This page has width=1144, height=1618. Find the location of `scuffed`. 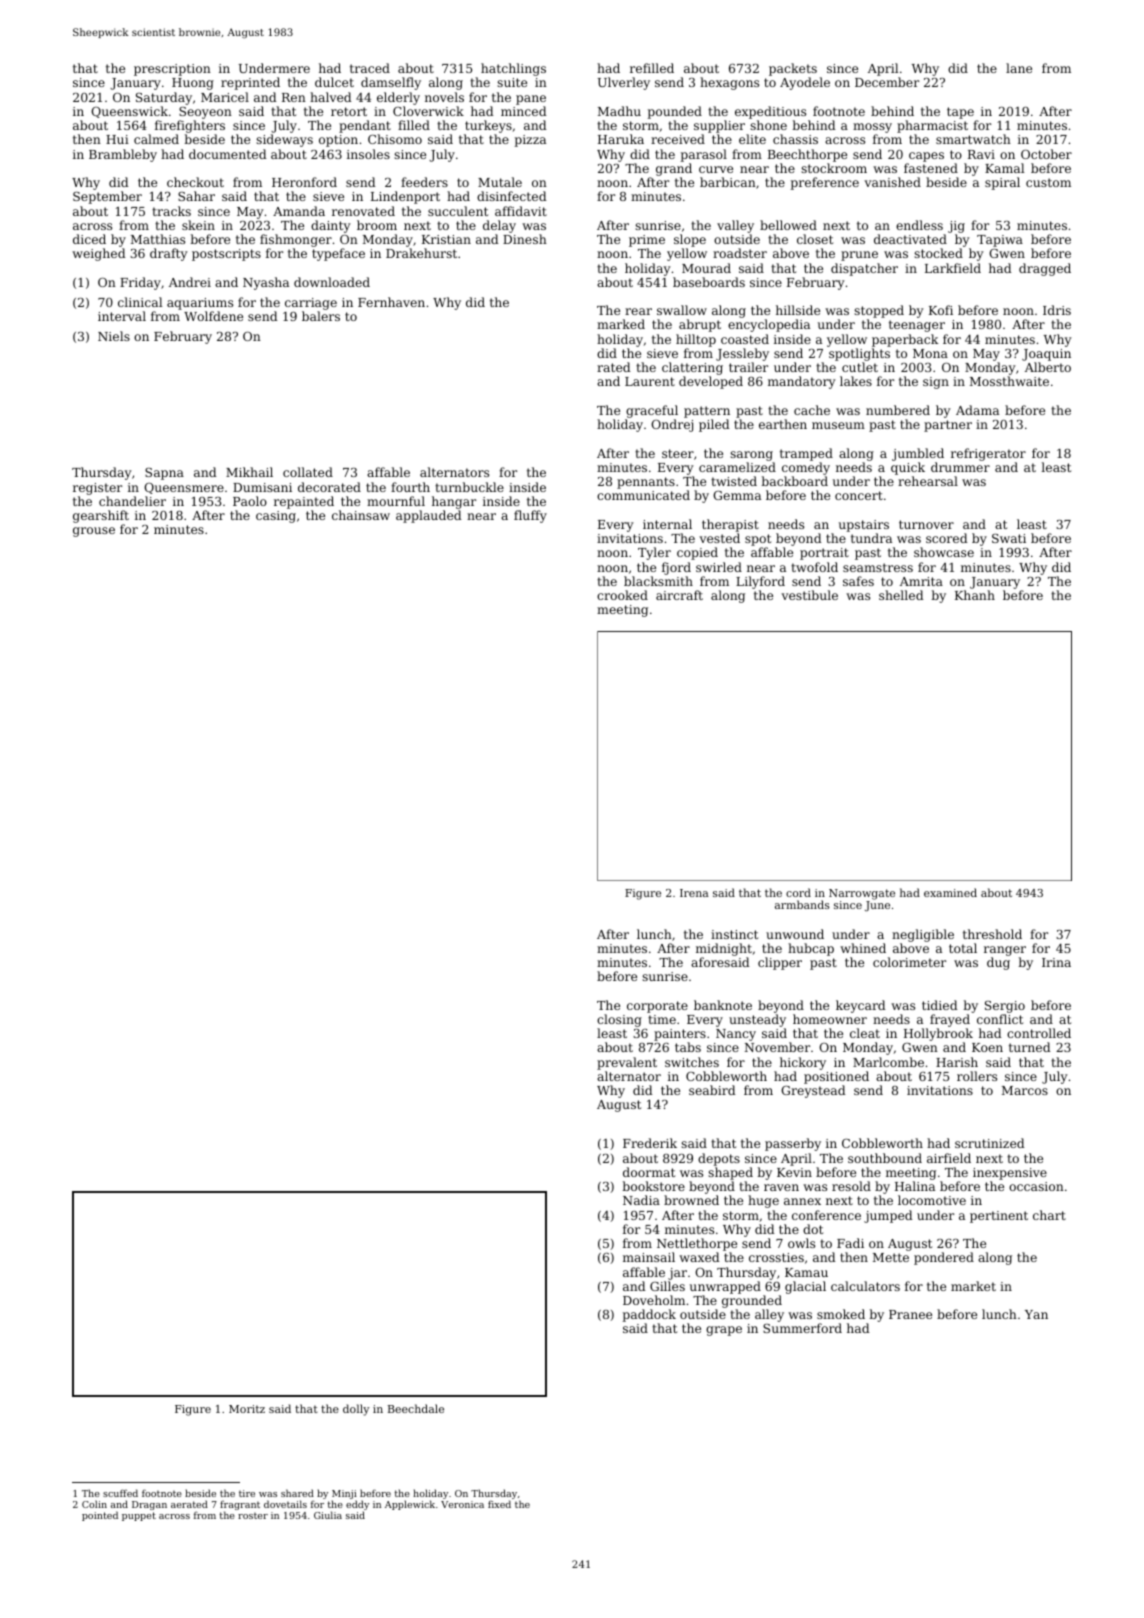

scuffed is located at coordinates (120, 1493).
